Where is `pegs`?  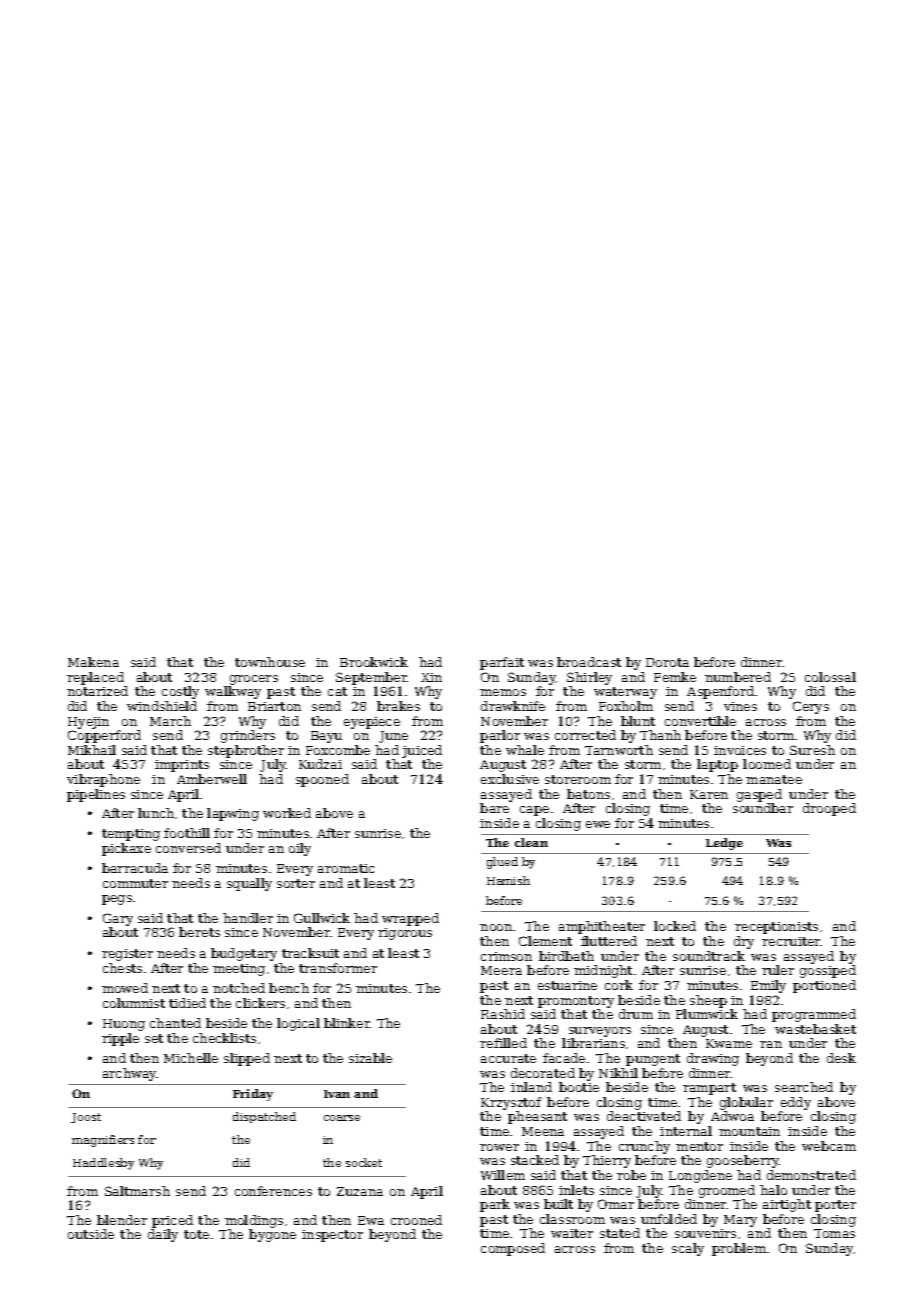
pegs is located at coordinates (117, 900).
